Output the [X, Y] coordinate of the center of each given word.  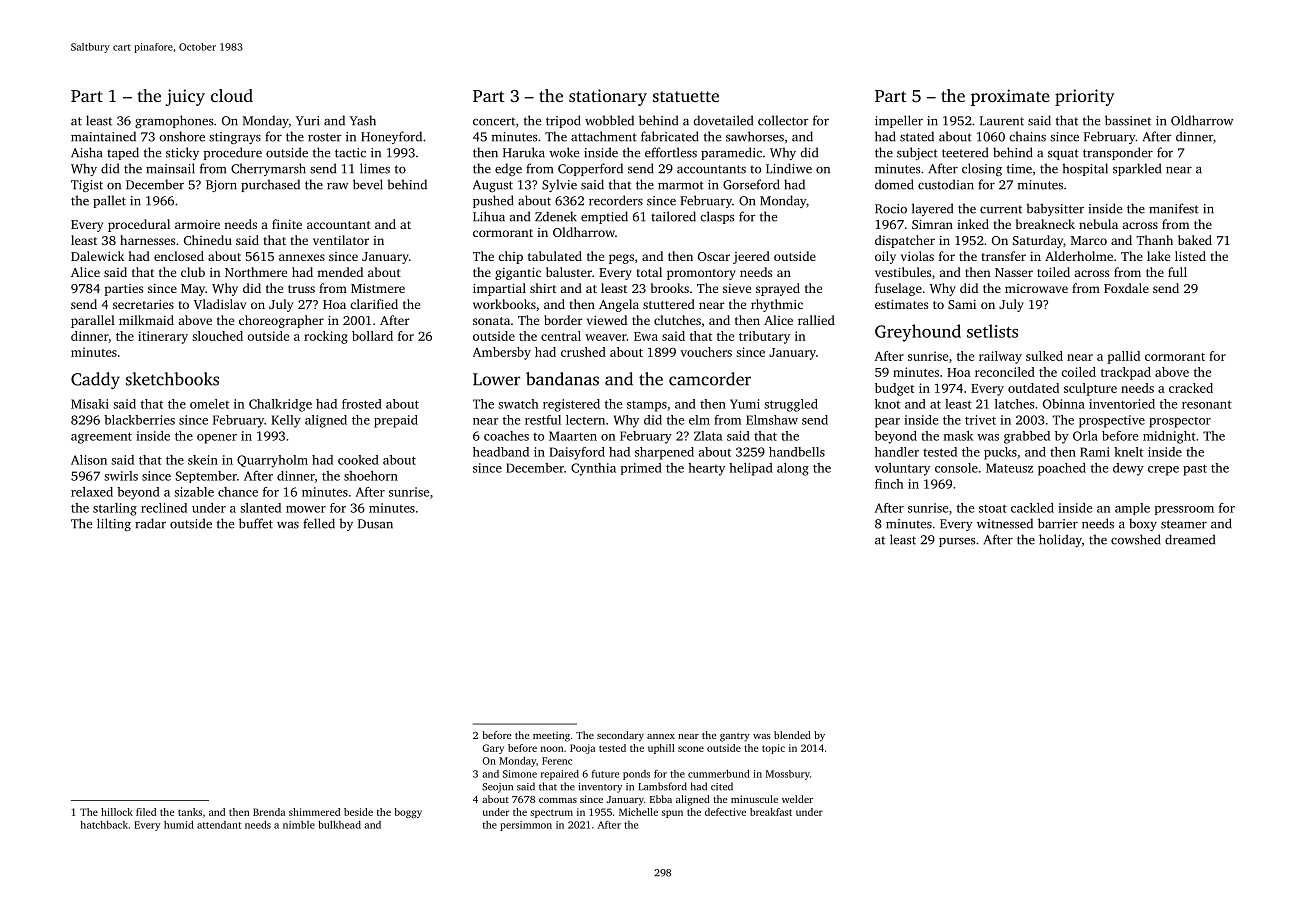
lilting [114, 524]
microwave [1036, 288]
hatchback [104, 825]
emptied [604, 217]
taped [123, 153]
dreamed [1190, 539]
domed [894, 184]
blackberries [139, 420]
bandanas [562, 379]
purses [957, 542]
